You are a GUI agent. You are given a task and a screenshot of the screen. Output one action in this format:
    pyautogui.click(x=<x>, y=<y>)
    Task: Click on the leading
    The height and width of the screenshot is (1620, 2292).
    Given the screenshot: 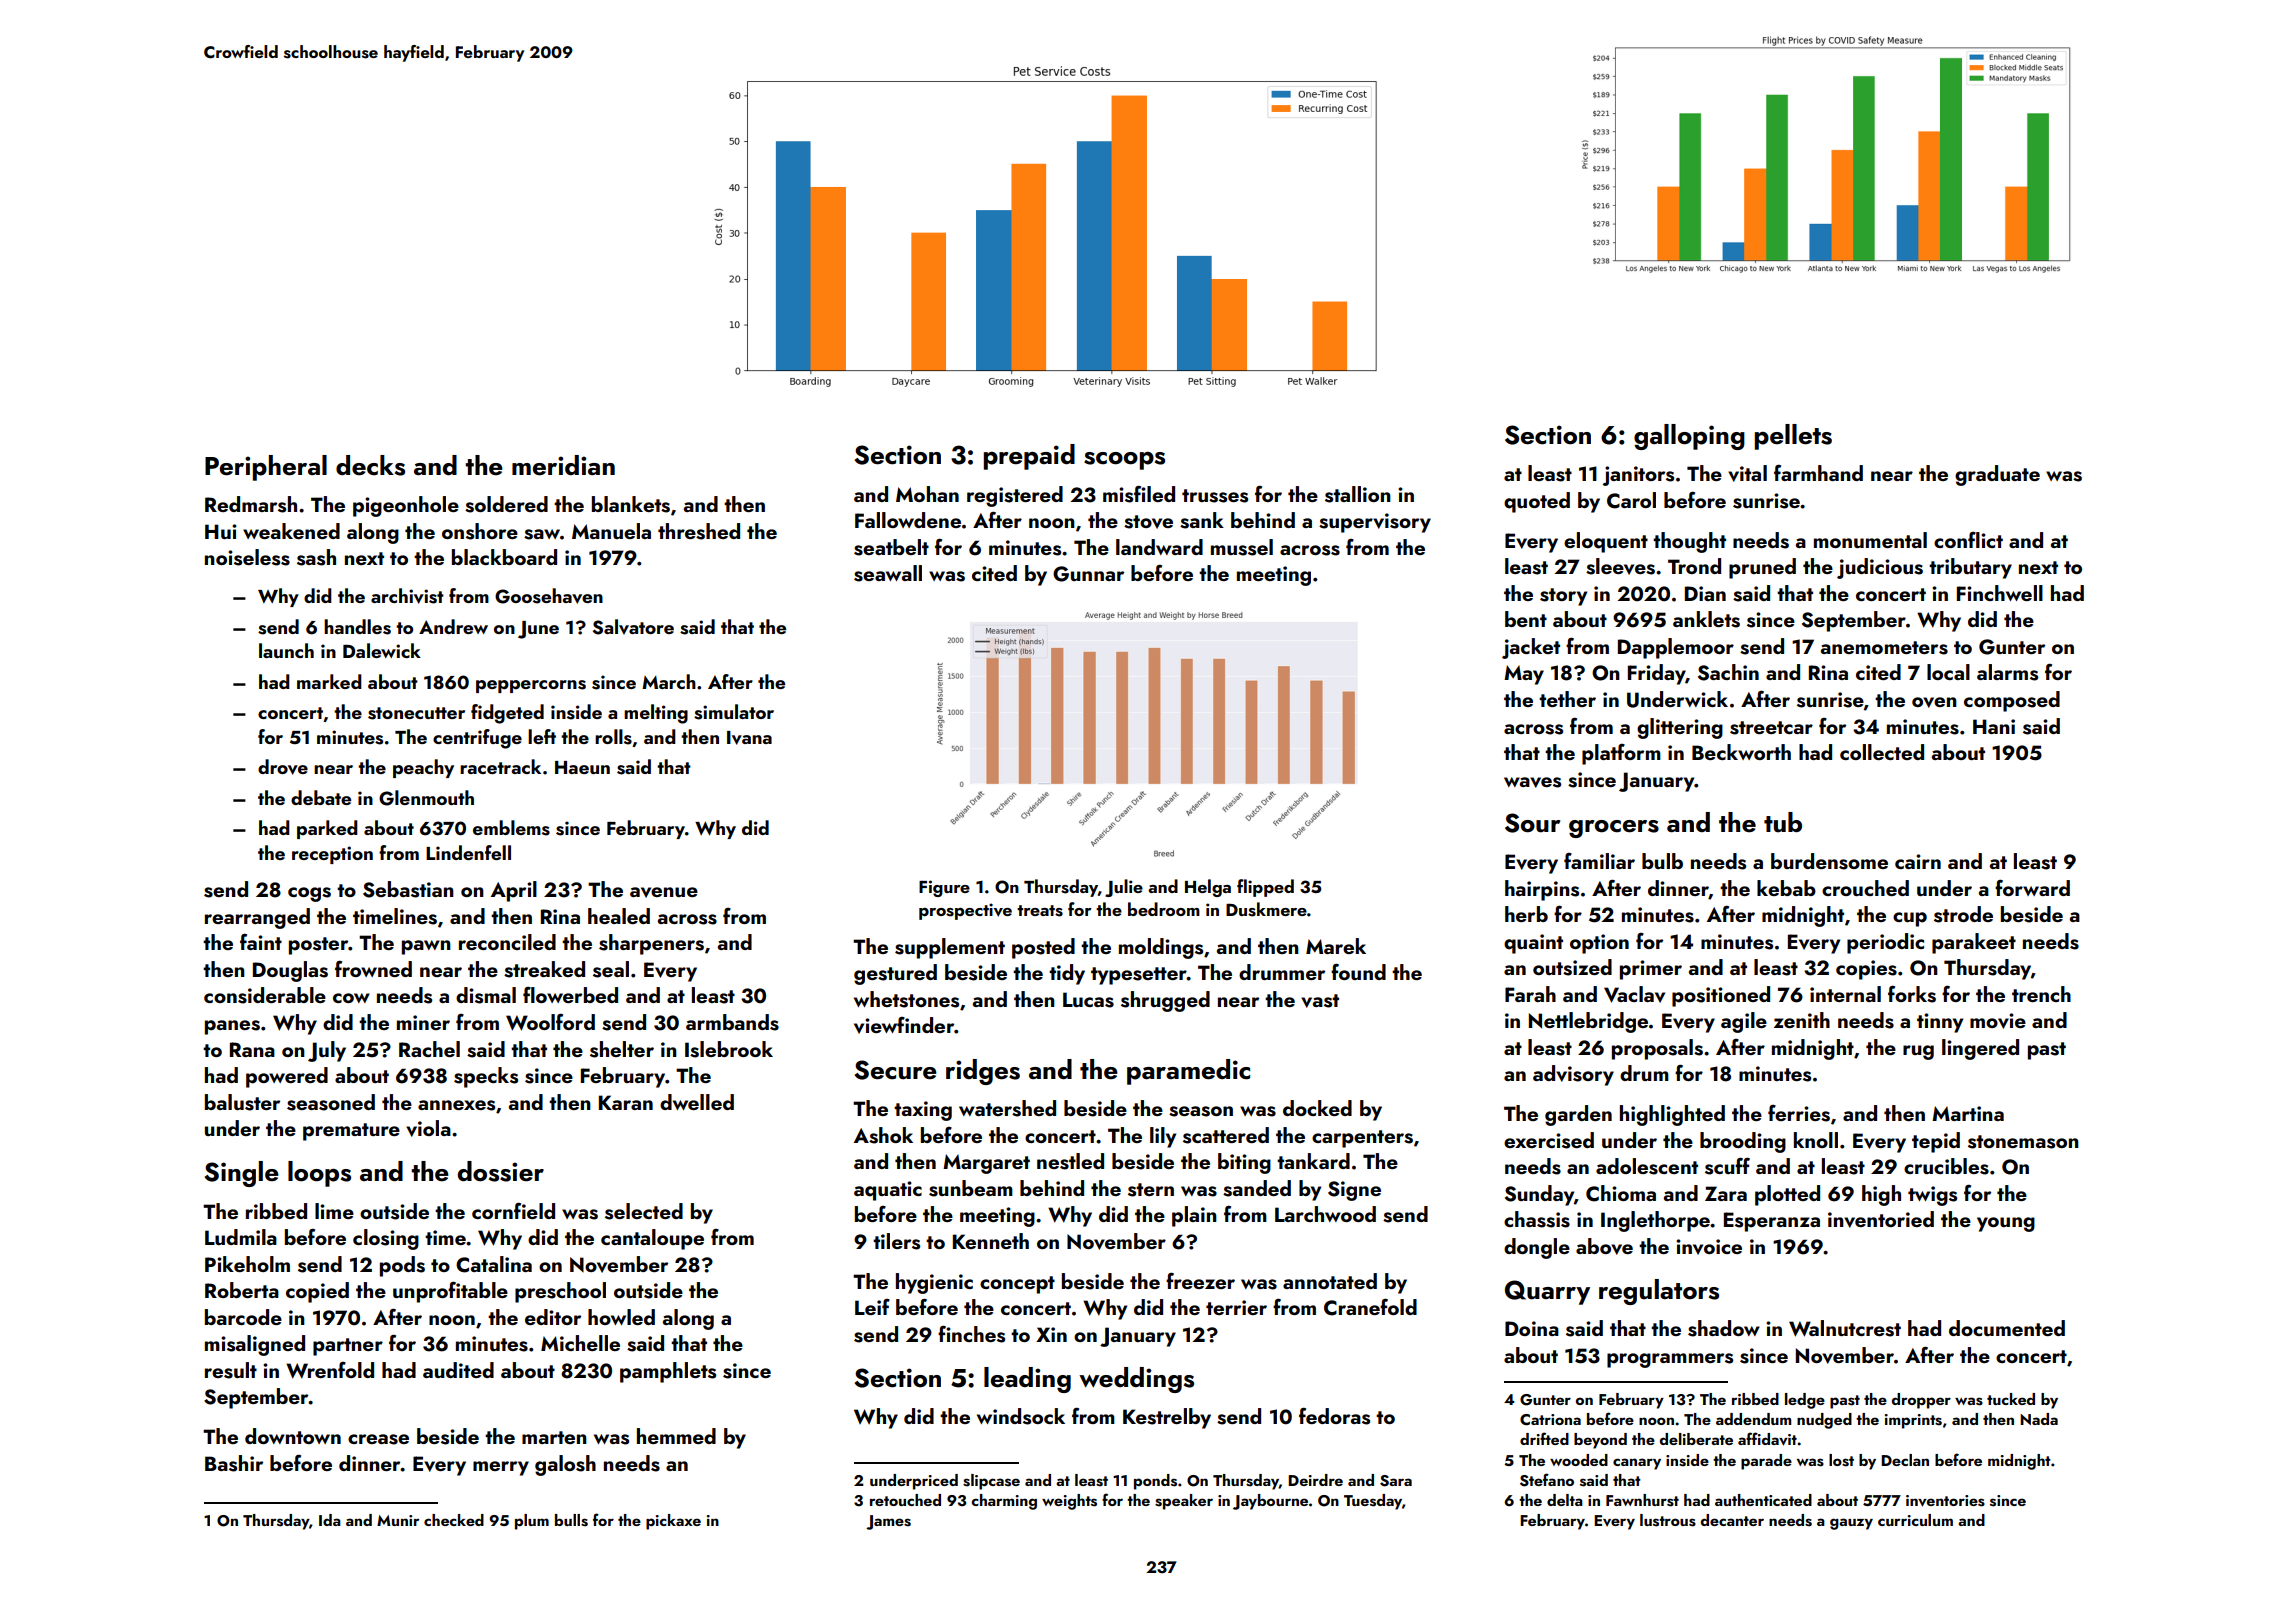 What is the action you would take?
    pyautogui.click(x=1027, y=1380)
